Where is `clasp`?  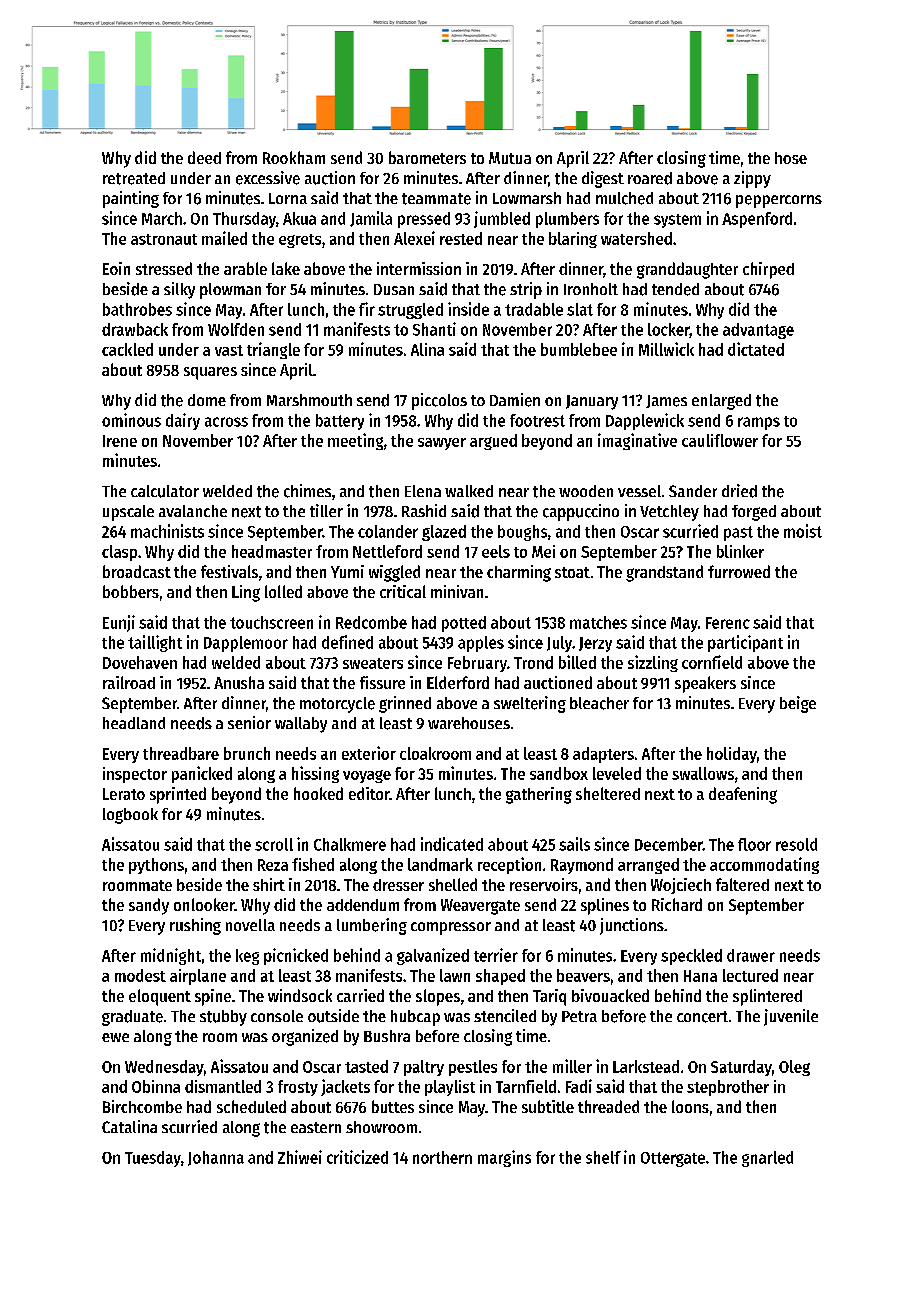 clasp is located at coordinates (119, 553).
